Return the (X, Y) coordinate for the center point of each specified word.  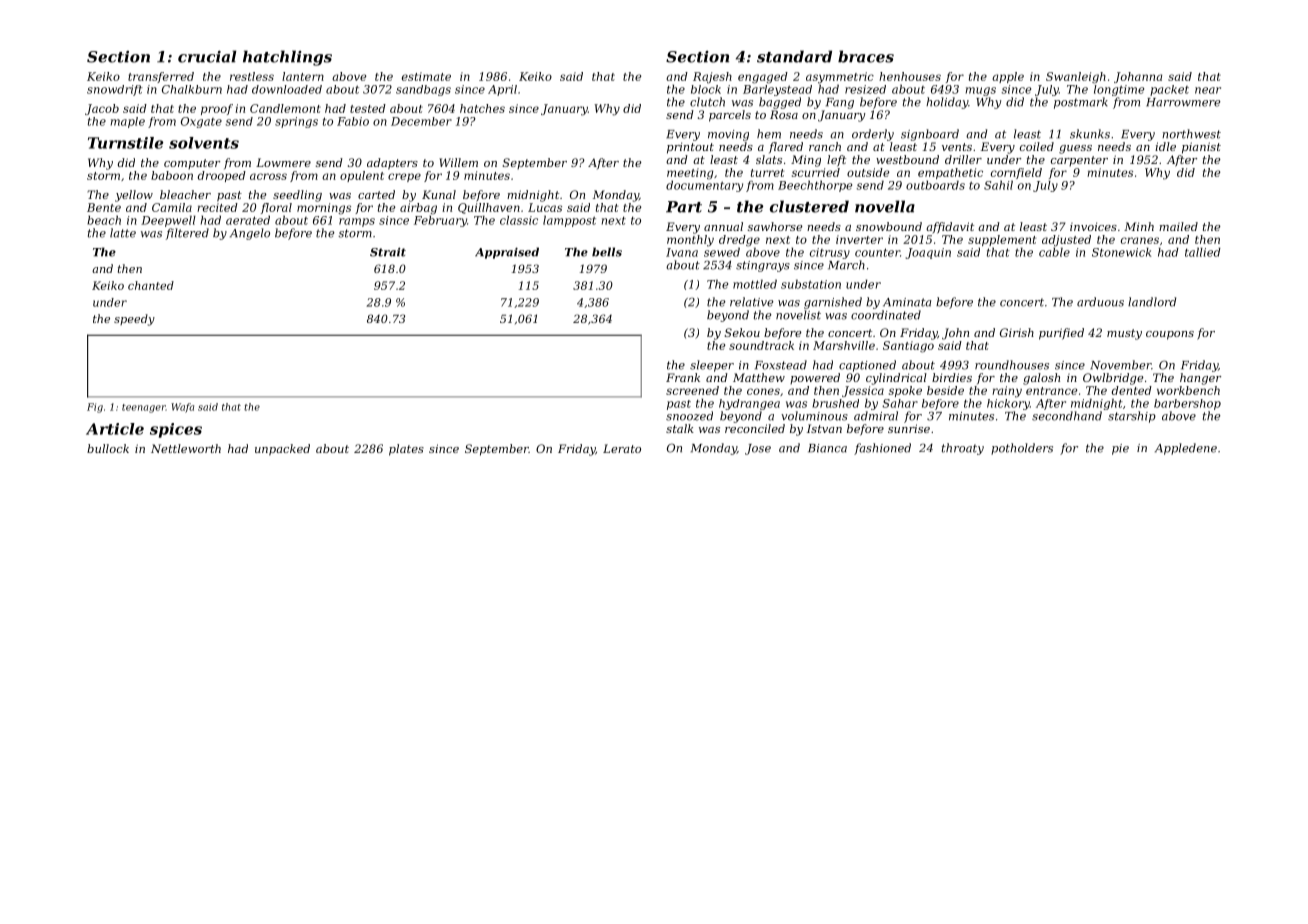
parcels (730, 116)
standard (794, 56)
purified (1061, 334)
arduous (1100, 302)
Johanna (1138, 77)
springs (296, 122)
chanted (151, 285)
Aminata (907, 302)
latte (123, 233)
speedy (134, 320)
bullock (108, 448)
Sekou (742, 332)
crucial (207, 56)
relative (752, 302)
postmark (1081, 103)
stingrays (763, 266)
